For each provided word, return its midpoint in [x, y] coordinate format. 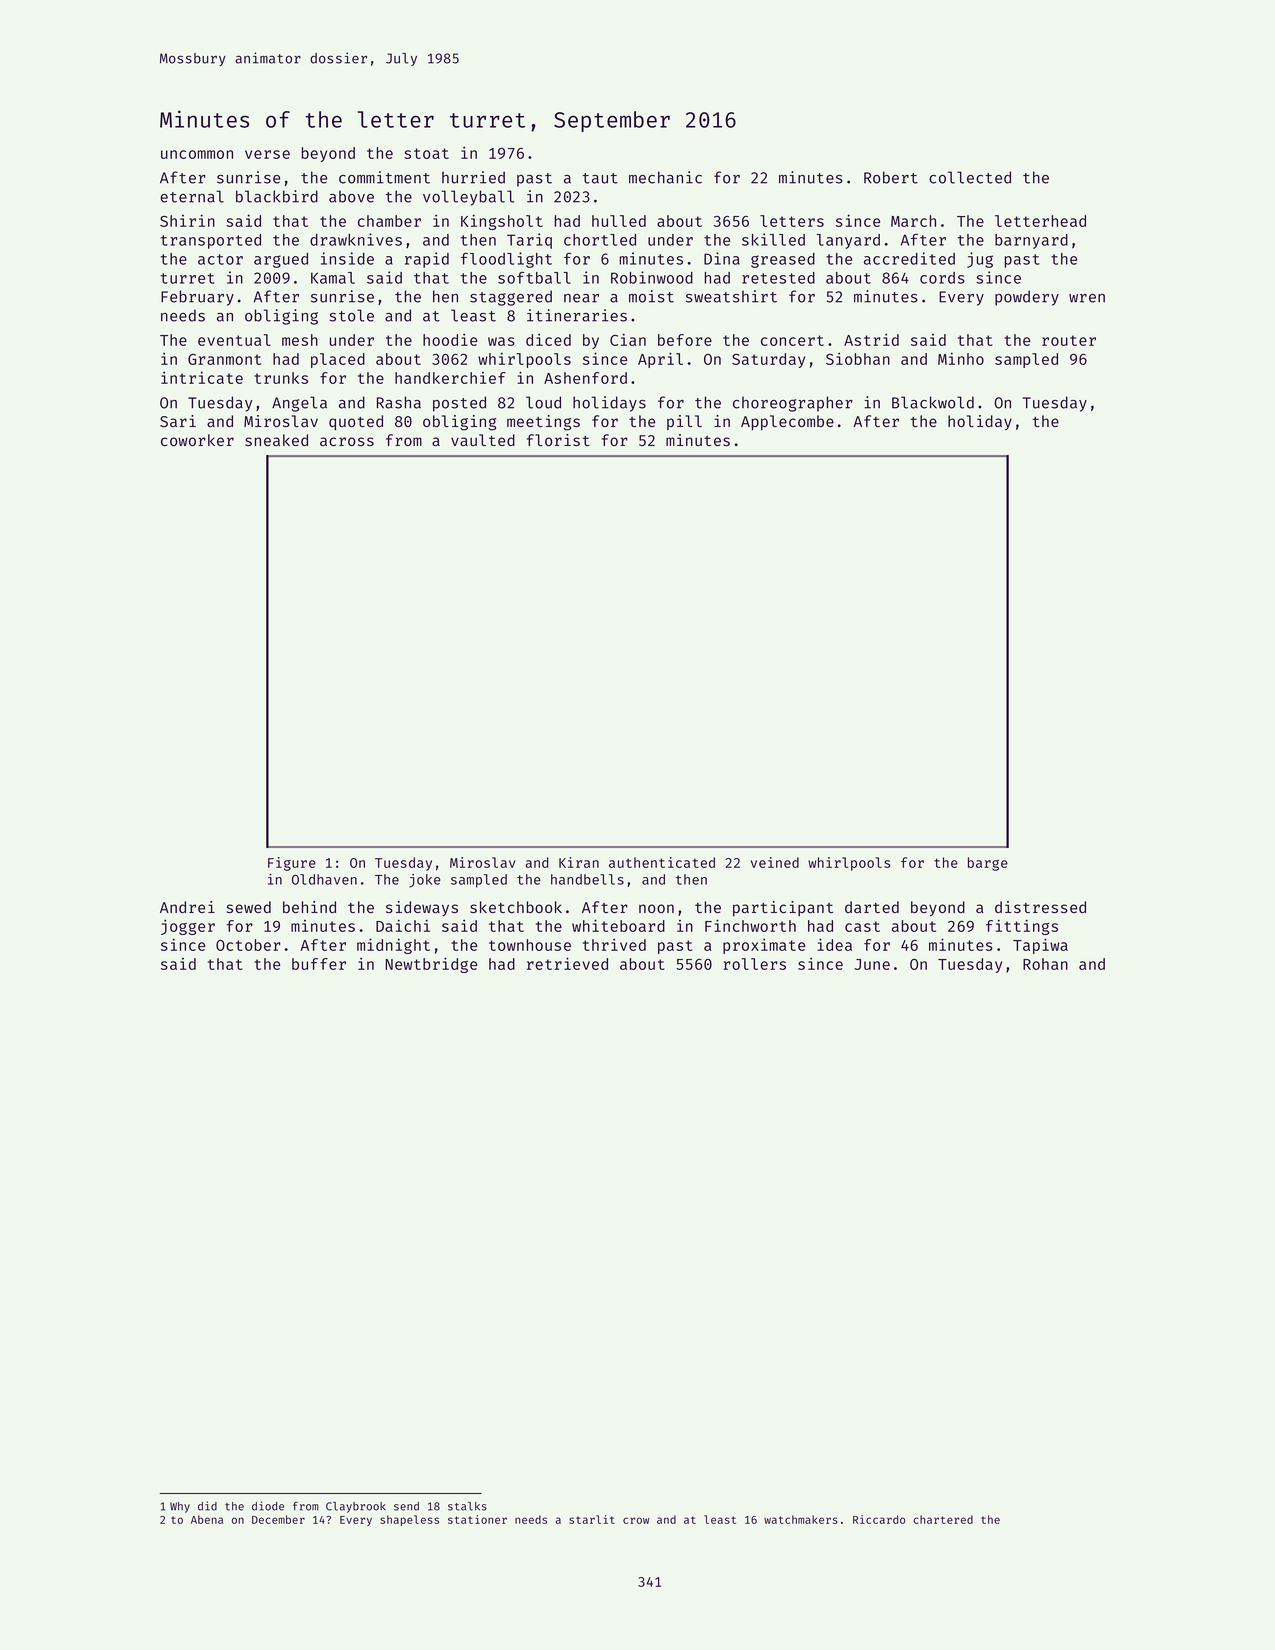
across [347, 441]
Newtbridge [431, 965]
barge [988, 864]
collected [970, 177]
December [278, 1519]
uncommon [197, 154]
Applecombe [787, 422]
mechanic [665, 177]
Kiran [579, 862]
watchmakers [801, 1519]
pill [684, 422]
